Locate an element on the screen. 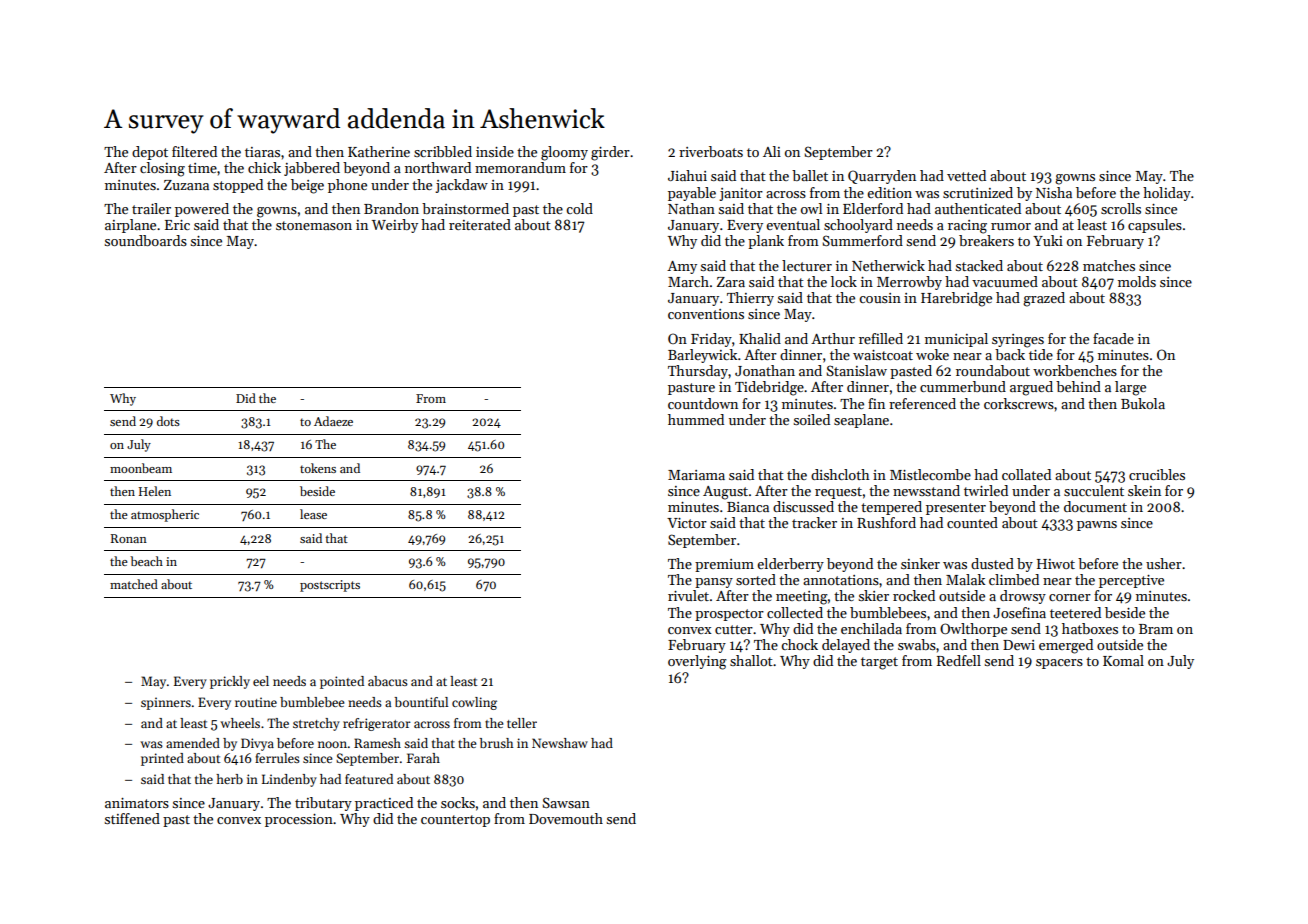 This screenshot has width=1308, height=924. printed is located at coordinates (162, 759).
